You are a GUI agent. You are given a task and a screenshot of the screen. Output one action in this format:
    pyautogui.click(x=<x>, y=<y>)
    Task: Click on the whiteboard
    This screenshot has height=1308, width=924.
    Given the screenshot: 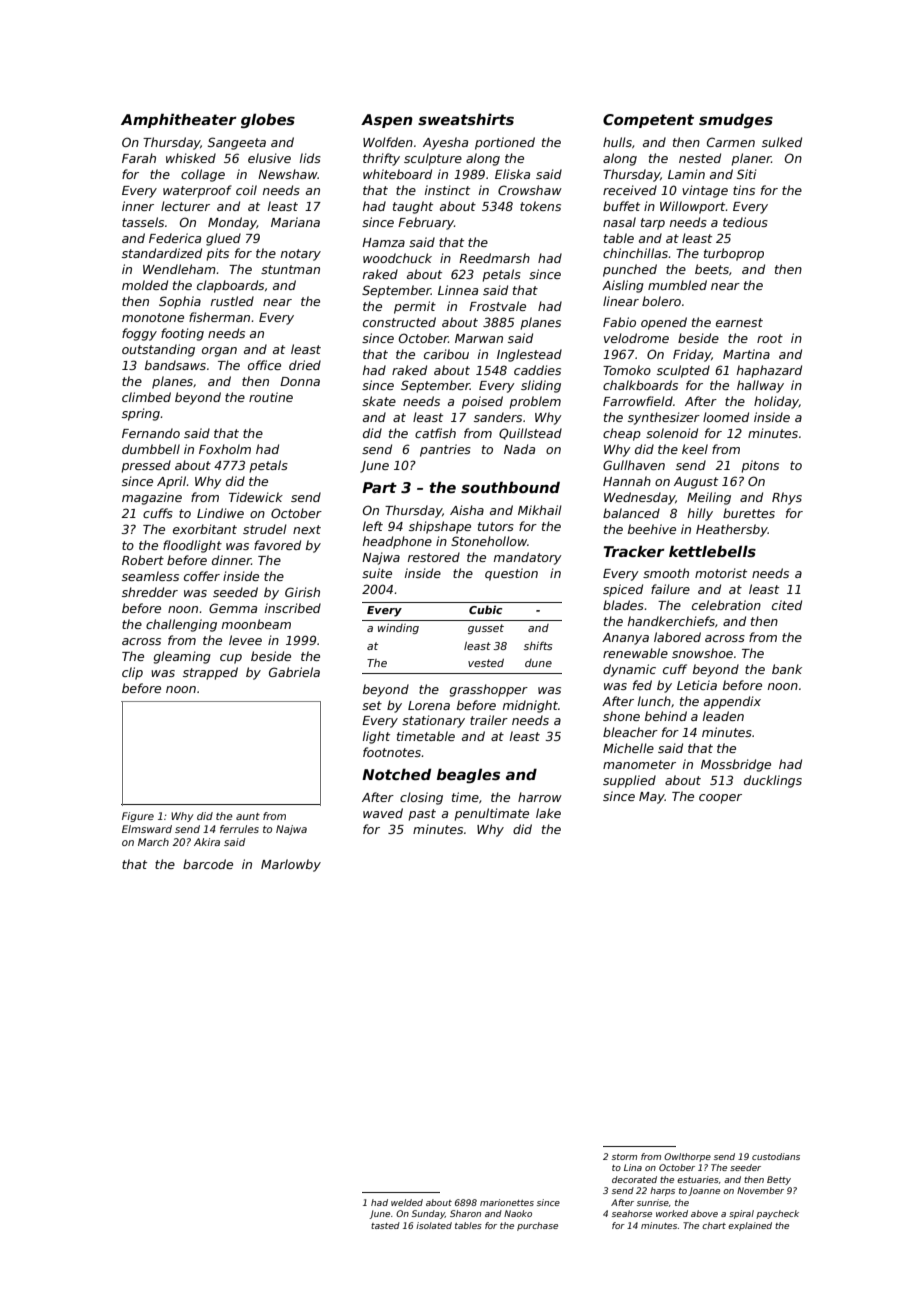 What is the action you would take?
    pyautogui.click(x=397, y=174)
